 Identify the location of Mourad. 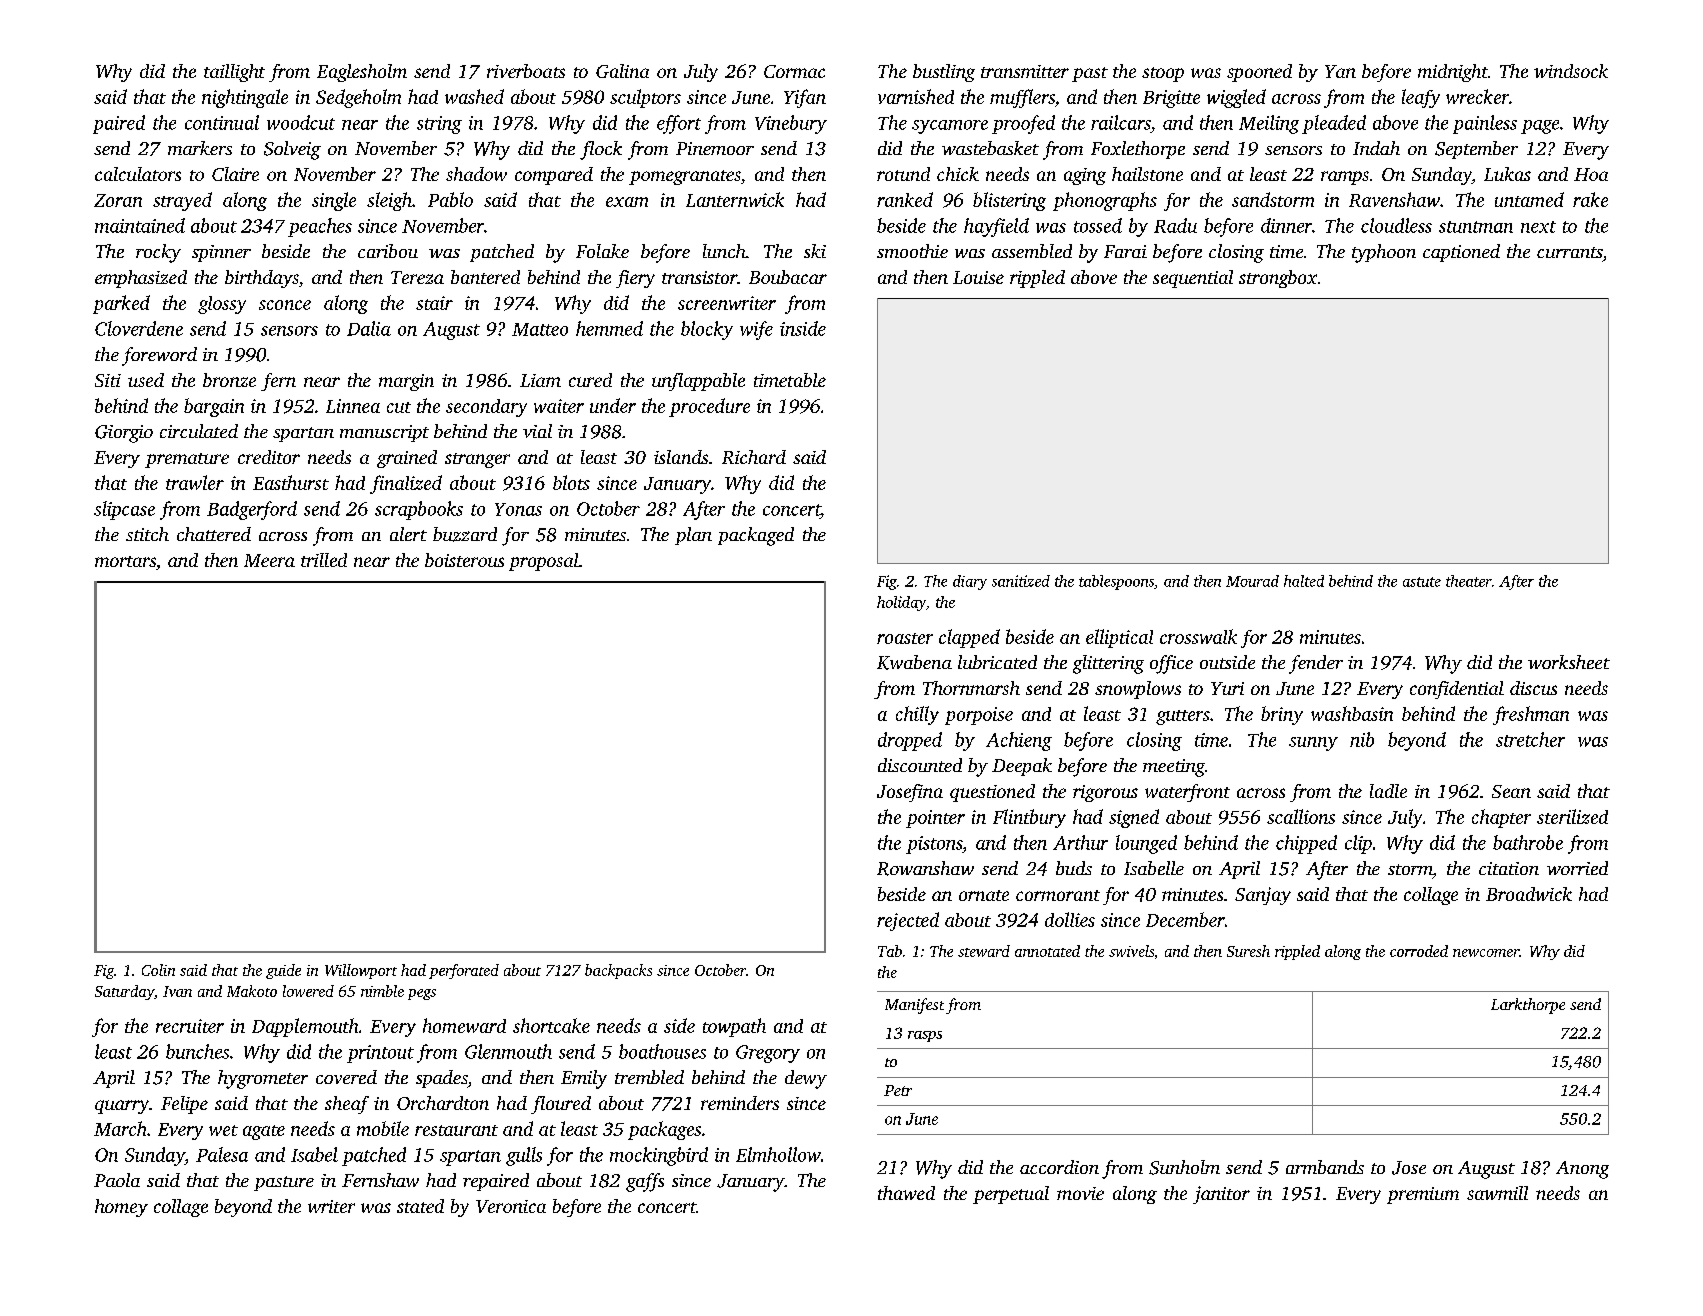
(1252, 581).
